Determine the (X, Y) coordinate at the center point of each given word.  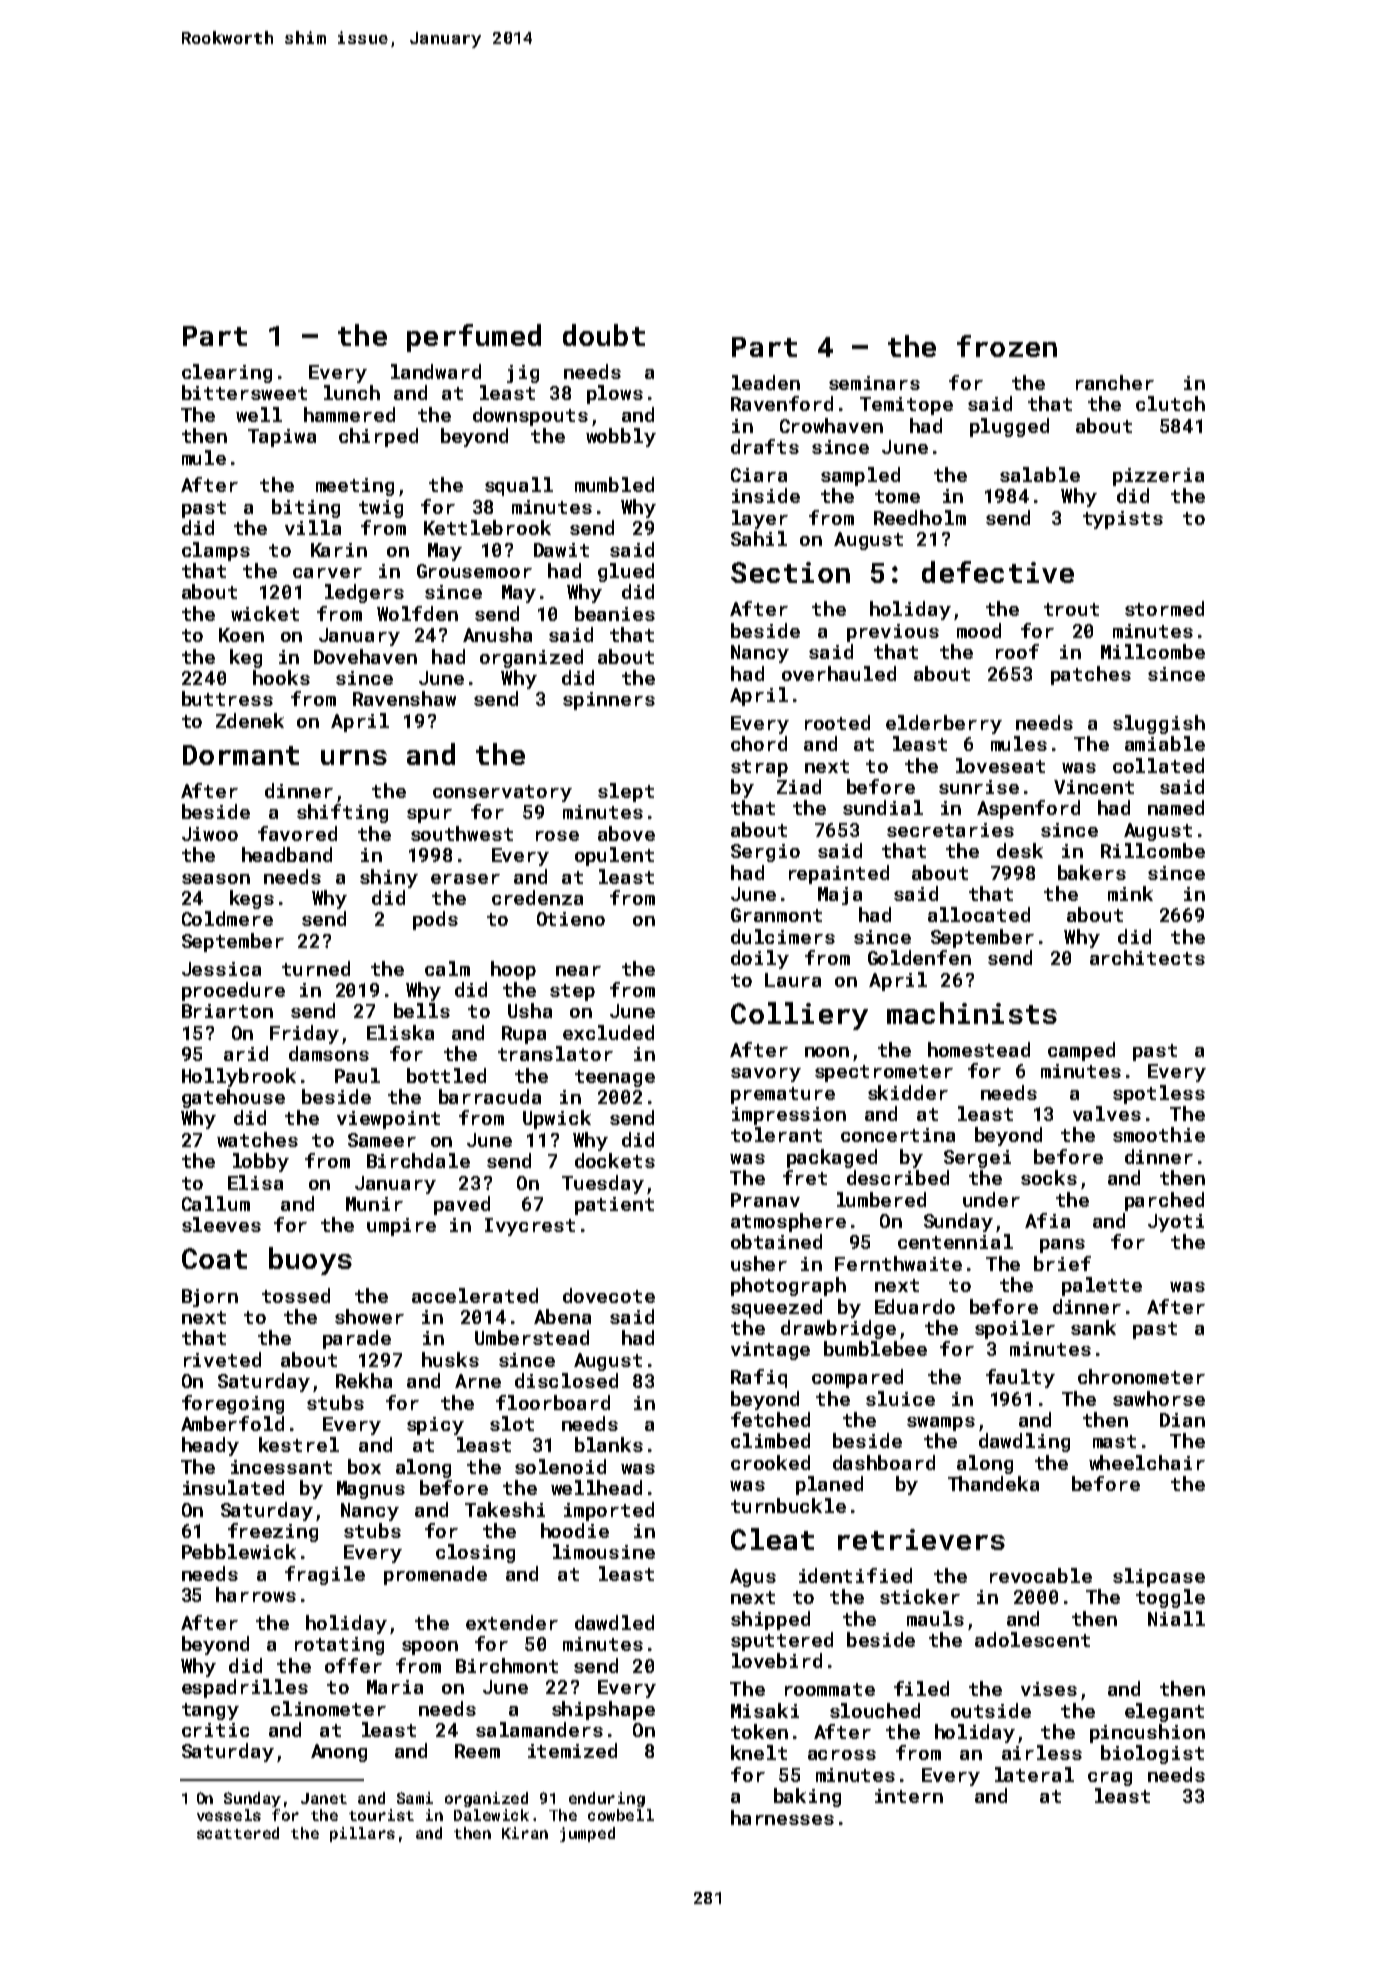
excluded (608, 1032)
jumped (587, 1834)
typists (1123, 520)
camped (1081, 1051)
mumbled (614, 484)
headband (287, 854)
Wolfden (417, 613)
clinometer (328, 1708)
